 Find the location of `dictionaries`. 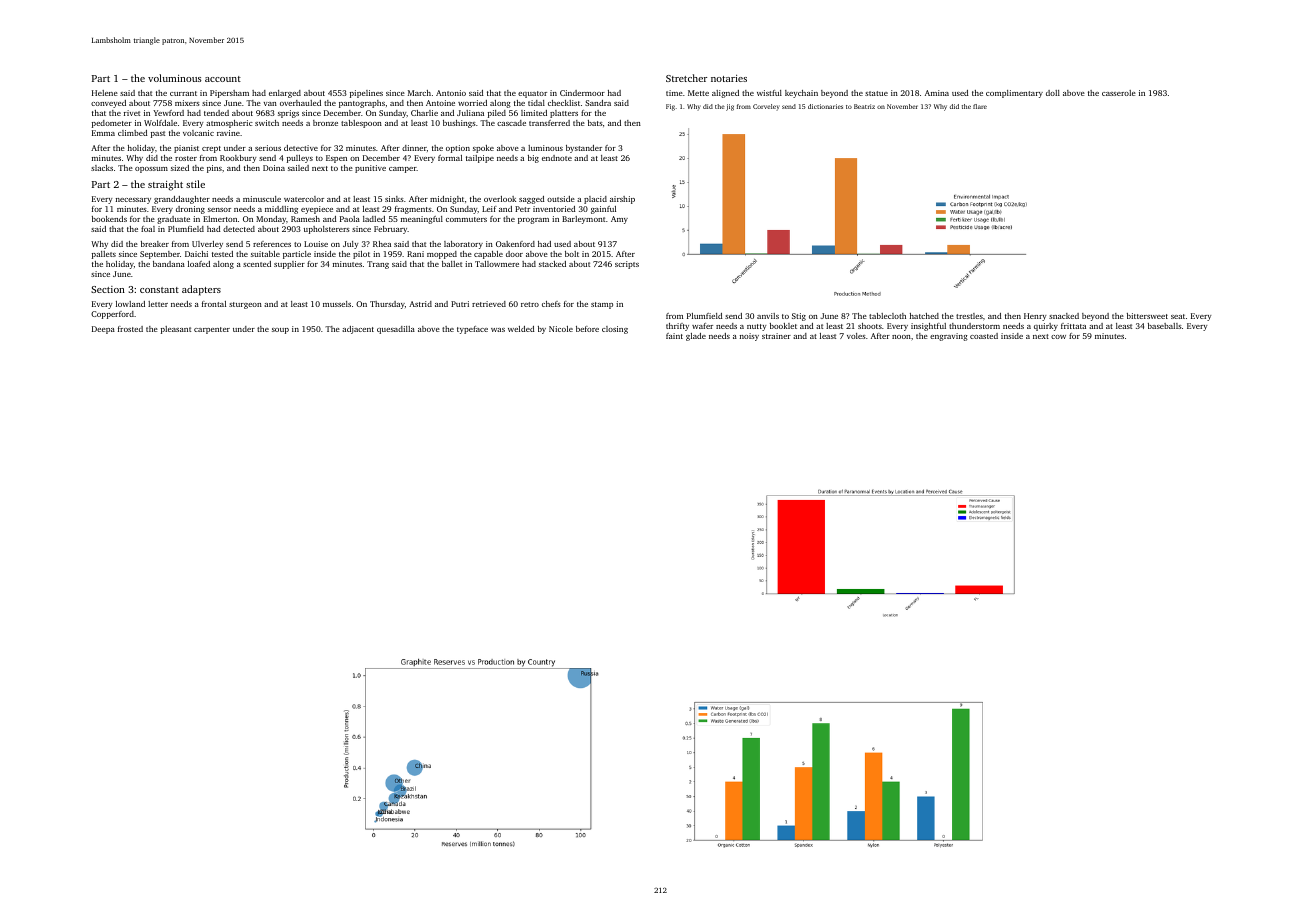

dictionaries is located at coordinates (825, 106).
